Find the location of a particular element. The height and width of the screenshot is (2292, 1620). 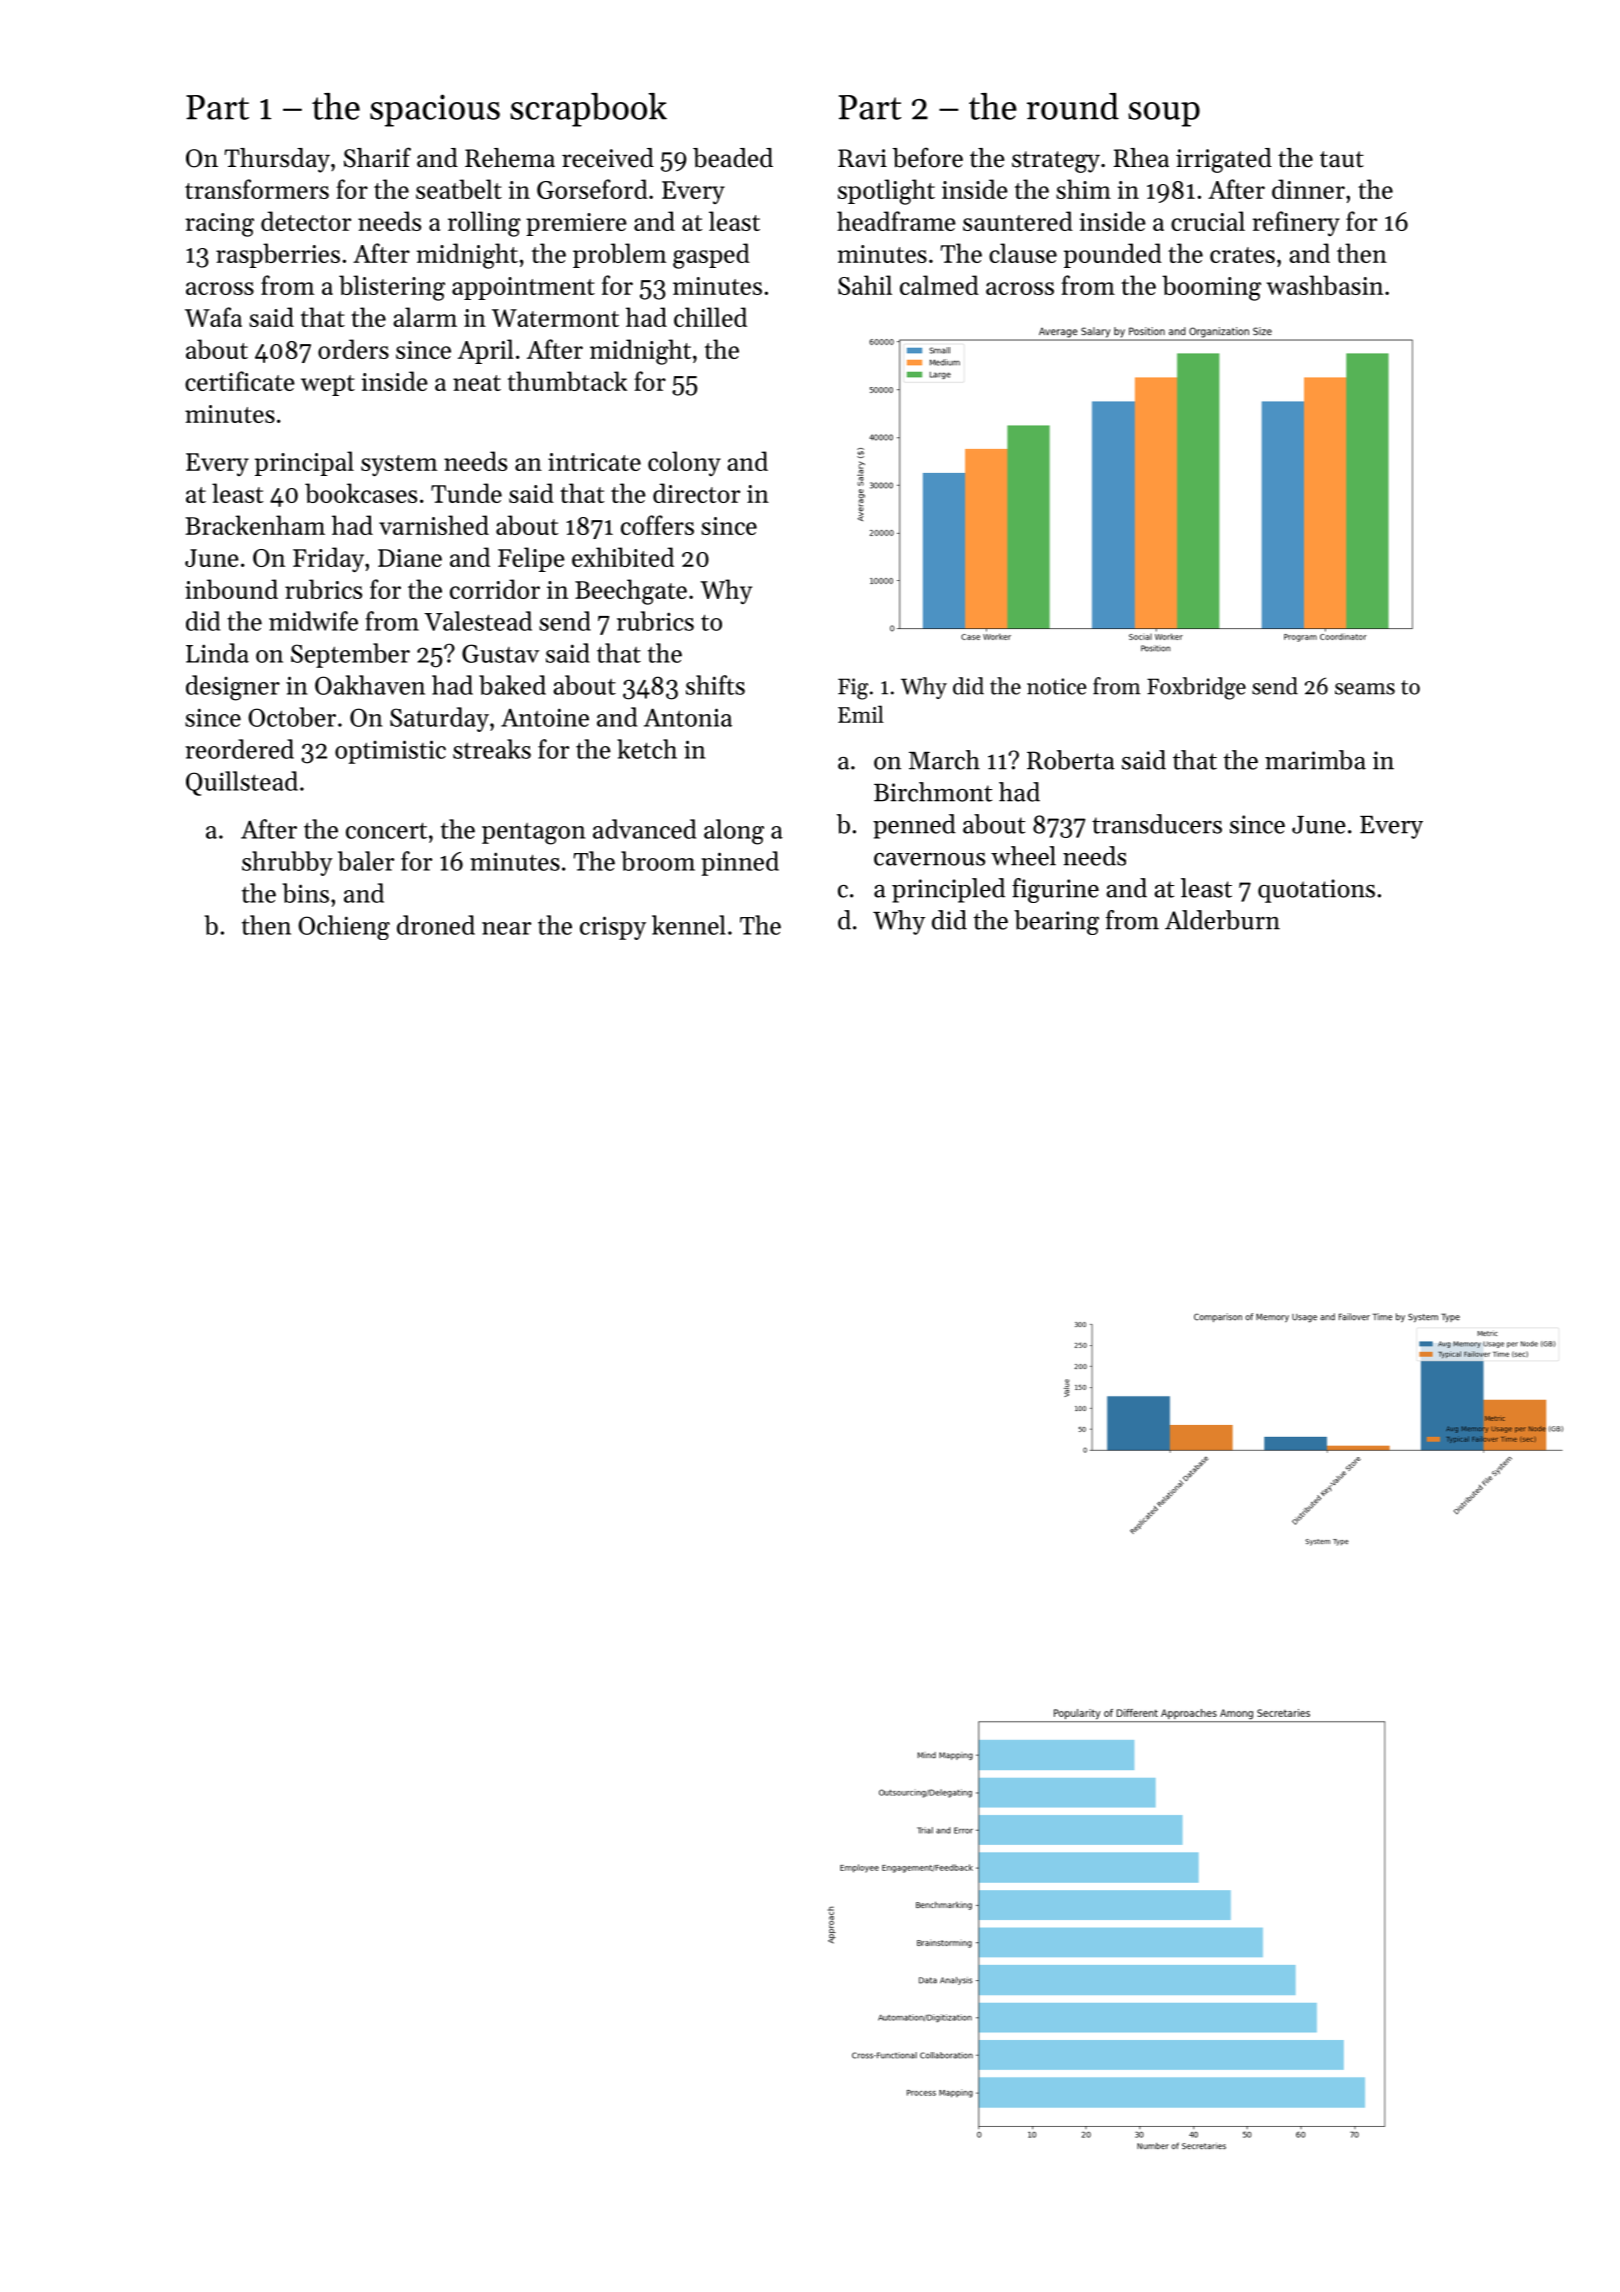

thumbtack is located at coordinates (567, 381).
